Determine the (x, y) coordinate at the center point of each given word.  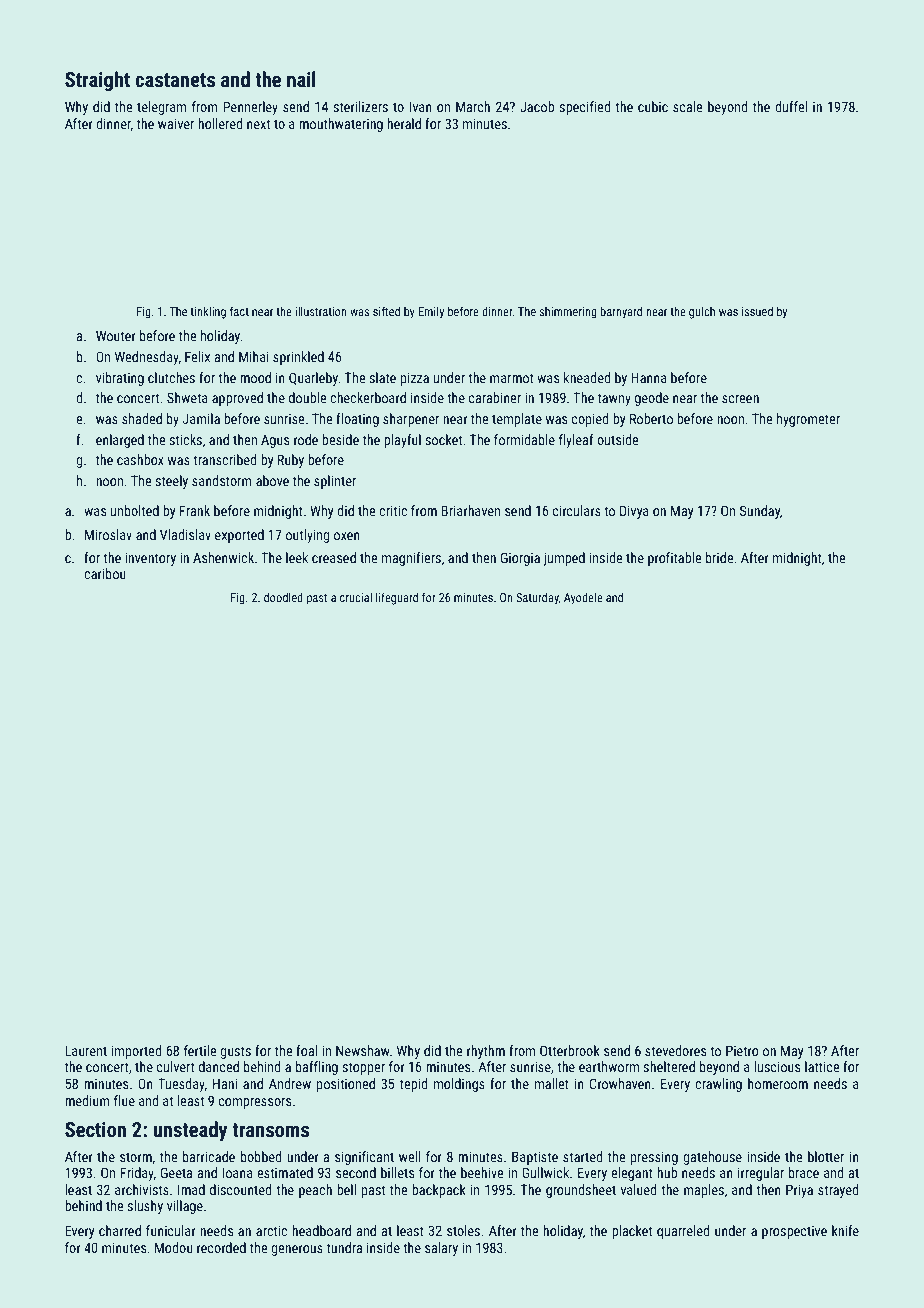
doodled (283, 597)
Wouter (116, 335)
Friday (137, 1174)
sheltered (669, 1066)
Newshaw (363, 1050)
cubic (653, 106)
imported (136, 1052)
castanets (175, 80)
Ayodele (583, 598)
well (410, 1156)
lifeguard (397, 598)
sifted (386, 311)
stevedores (675, 1050)
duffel (791, 106)
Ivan (420, 106)
